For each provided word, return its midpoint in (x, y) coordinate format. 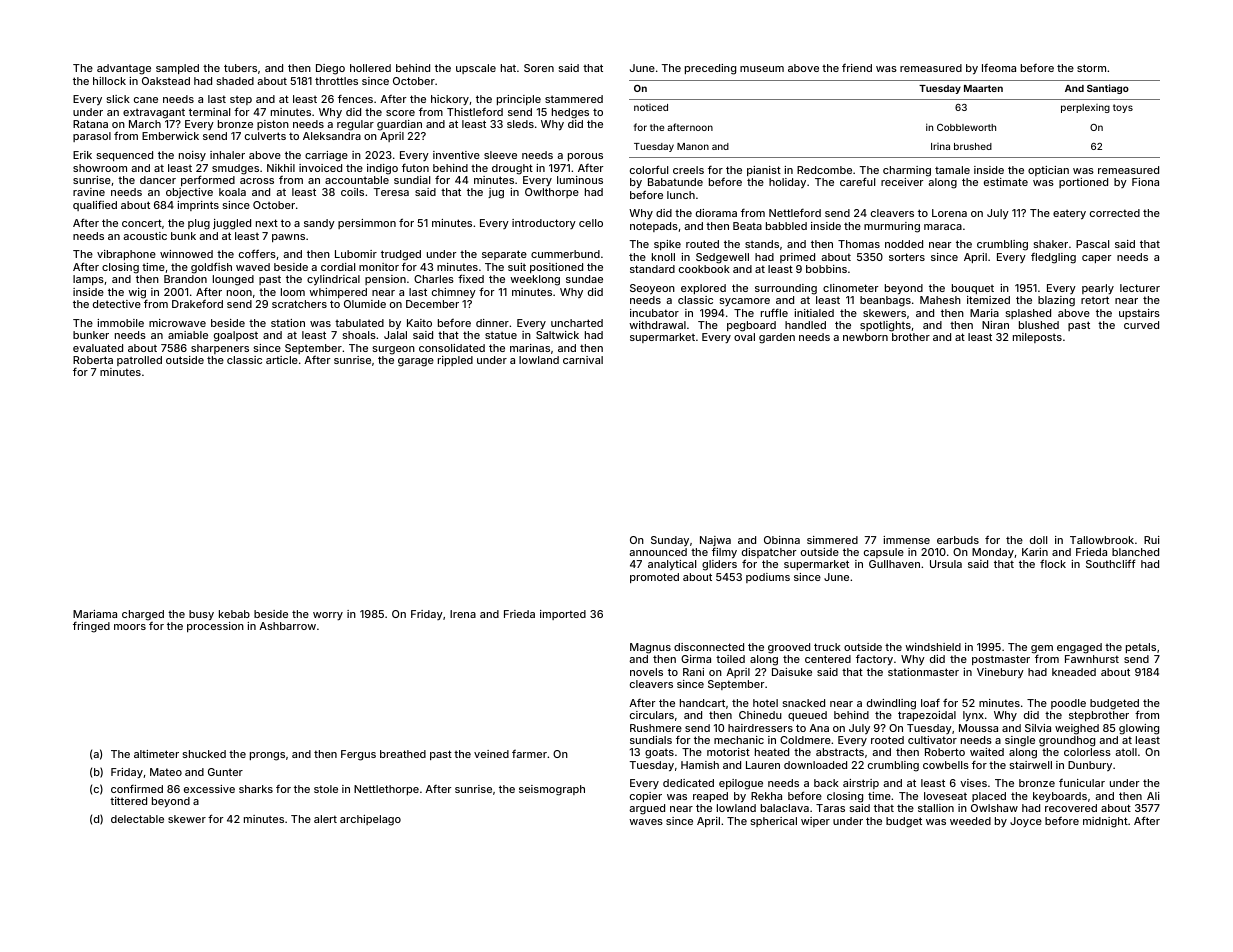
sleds (520, 124)
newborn (865, 337)
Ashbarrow (287, 626)
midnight (1105, 822)
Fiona (1145, 182)
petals (1141, 648)
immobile (120, 323)
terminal (209, 112)
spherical (773, 822)
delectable (137, 819)
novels (646, 672)
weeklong (535, 280)
